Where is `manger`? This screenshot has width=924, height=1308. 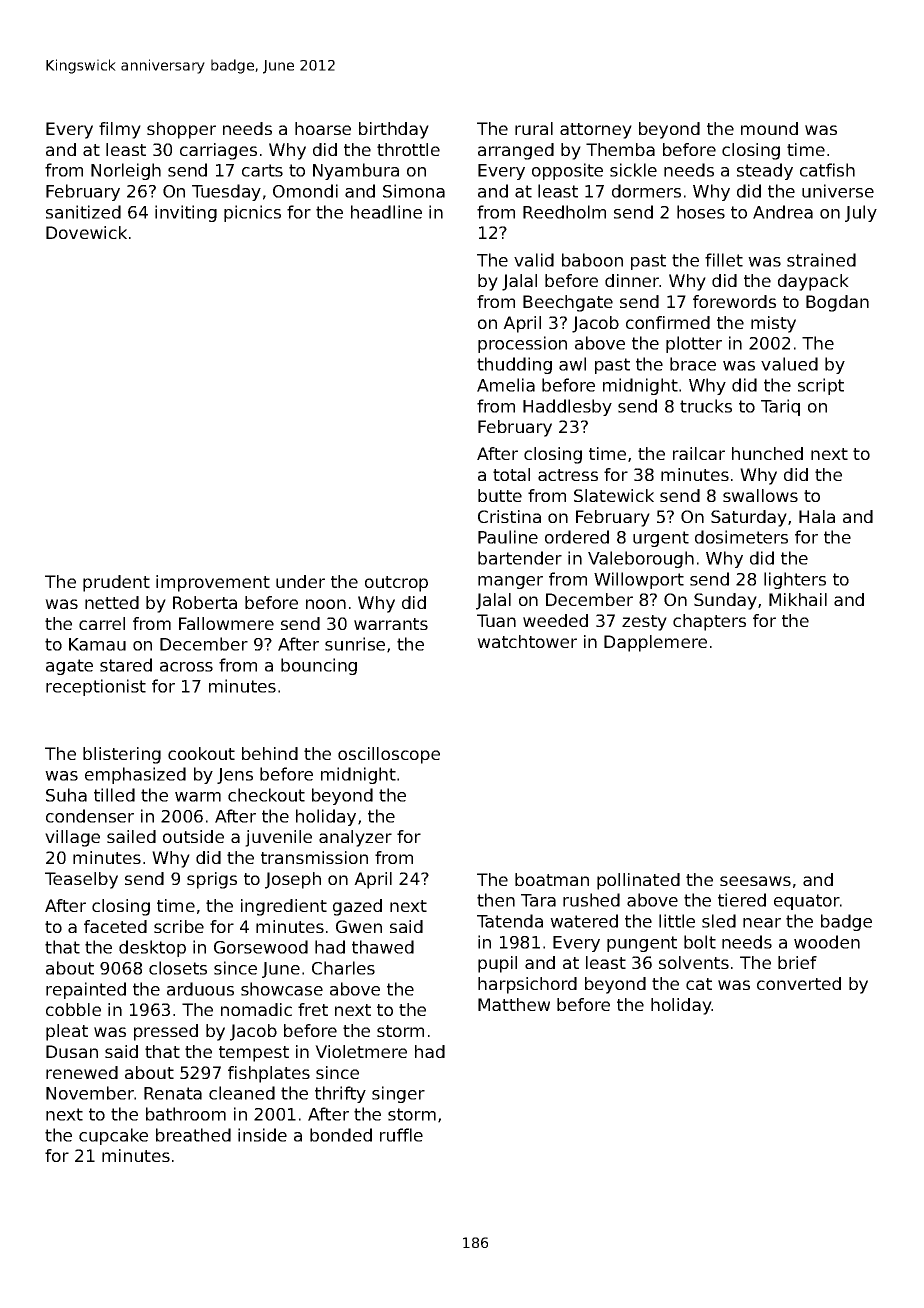 manger is located at coordinates (510, 582).
